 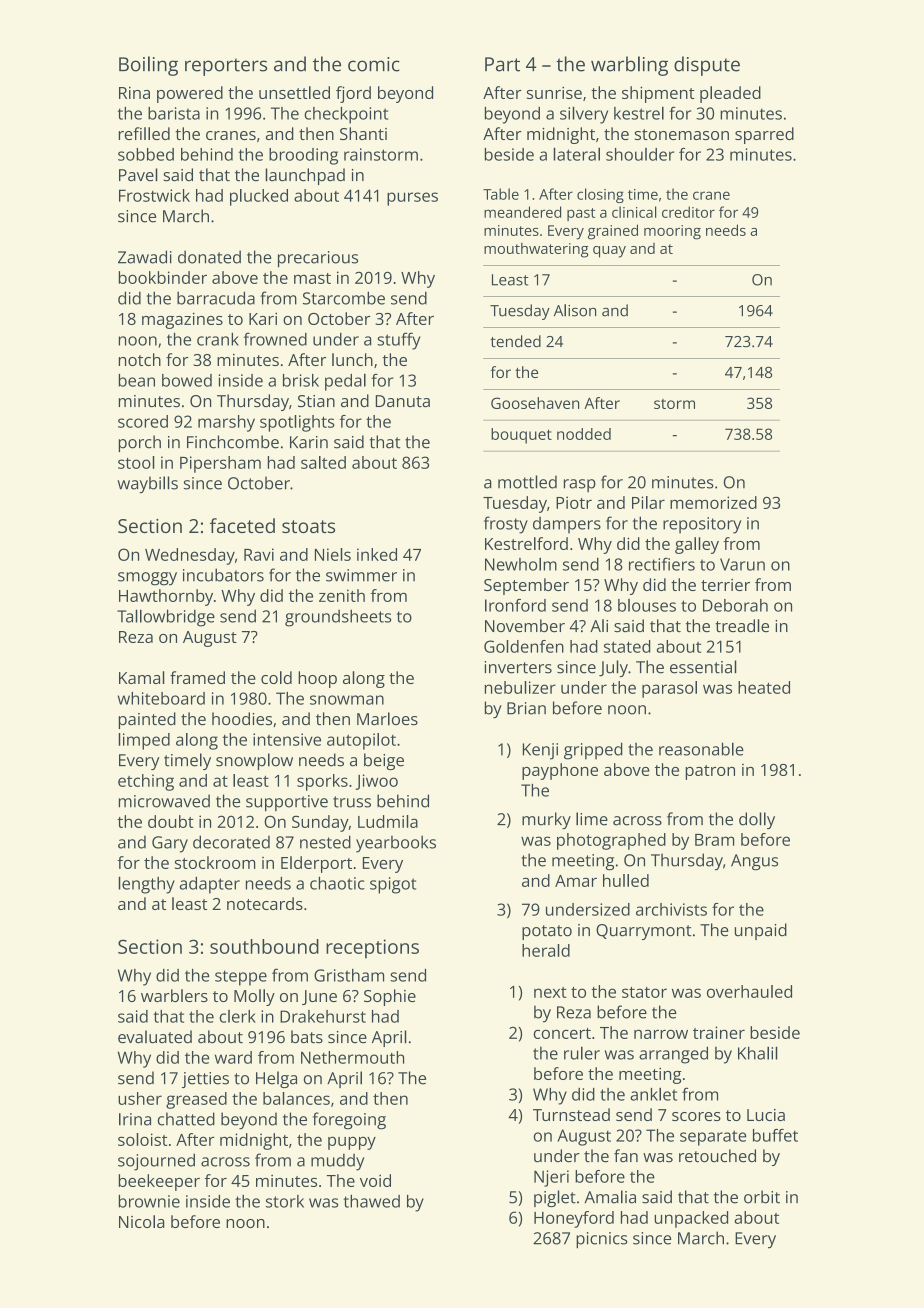 What do you see at coordinates (761, 931) in the page?
I see `unpaid` at bounding box center [761, 931].
